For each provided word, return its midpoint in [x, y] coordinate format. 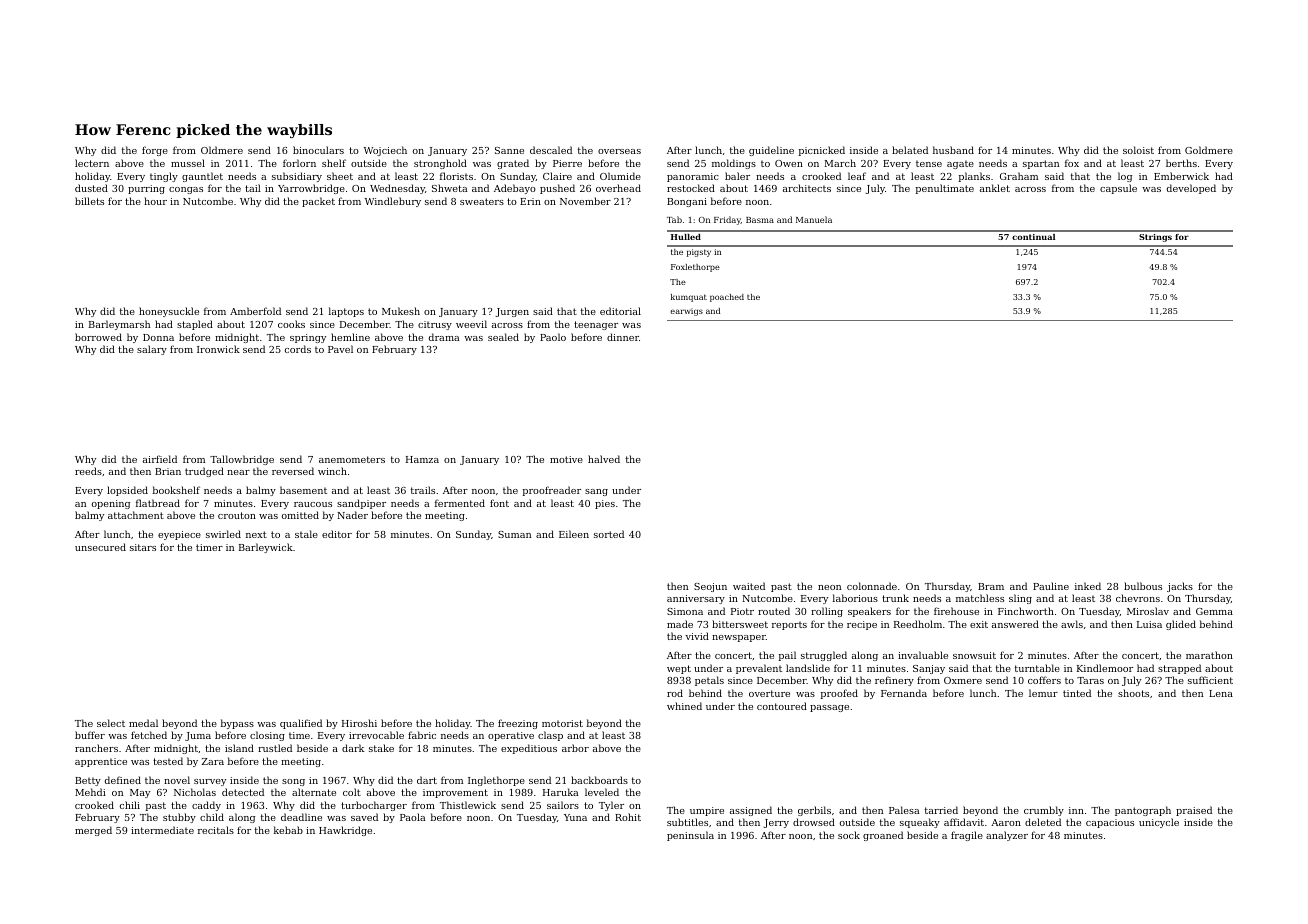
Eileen [574, 534]
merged [93, 831]
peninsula [690, 836]
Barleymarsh [119, 325]
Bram [991, 586]
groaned [883, 836]
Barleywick [266, 548]
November [585, 201]
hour [155, 201]
